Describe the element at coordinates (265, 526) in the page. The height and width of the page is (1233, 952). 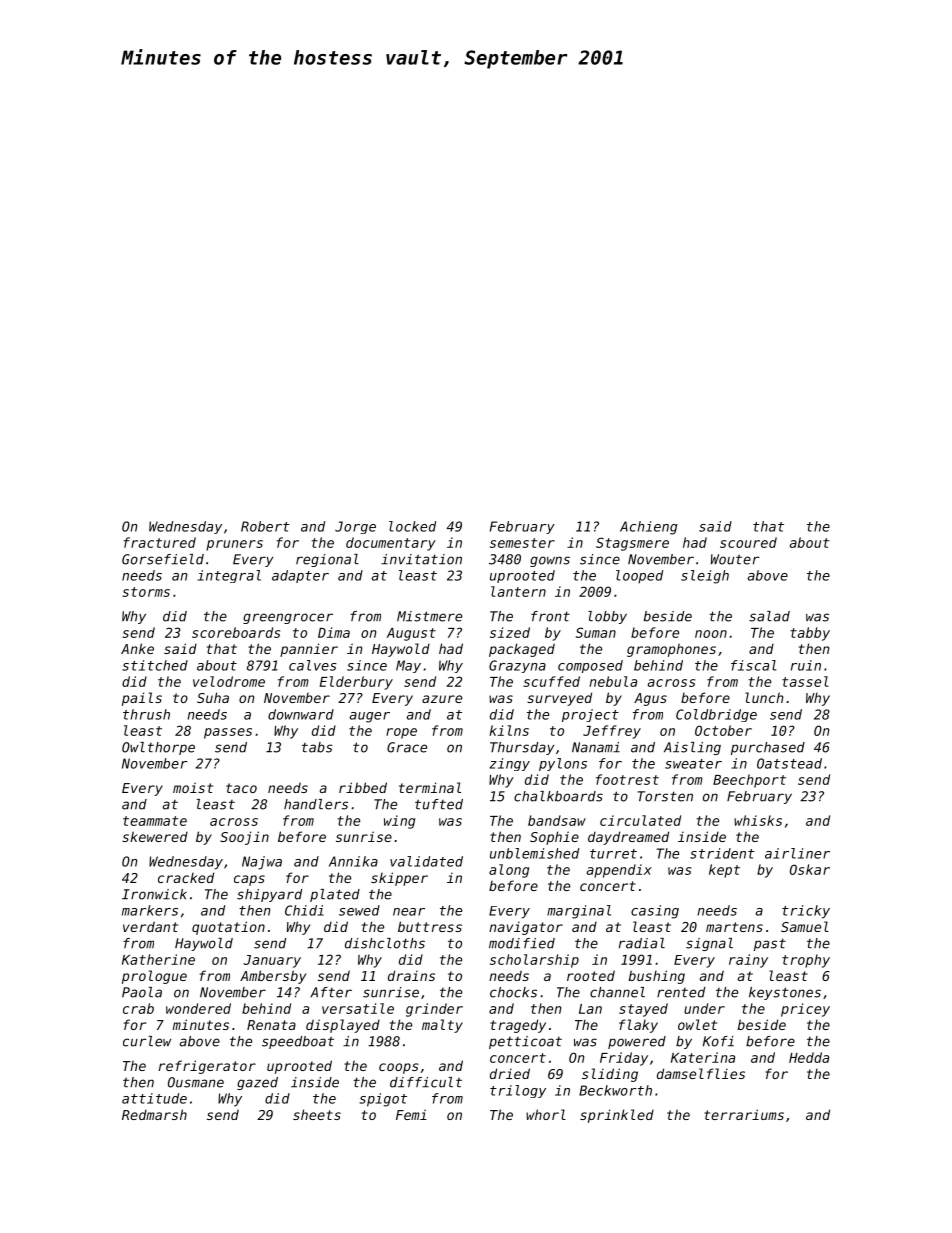
I see `Robert` at that location.
